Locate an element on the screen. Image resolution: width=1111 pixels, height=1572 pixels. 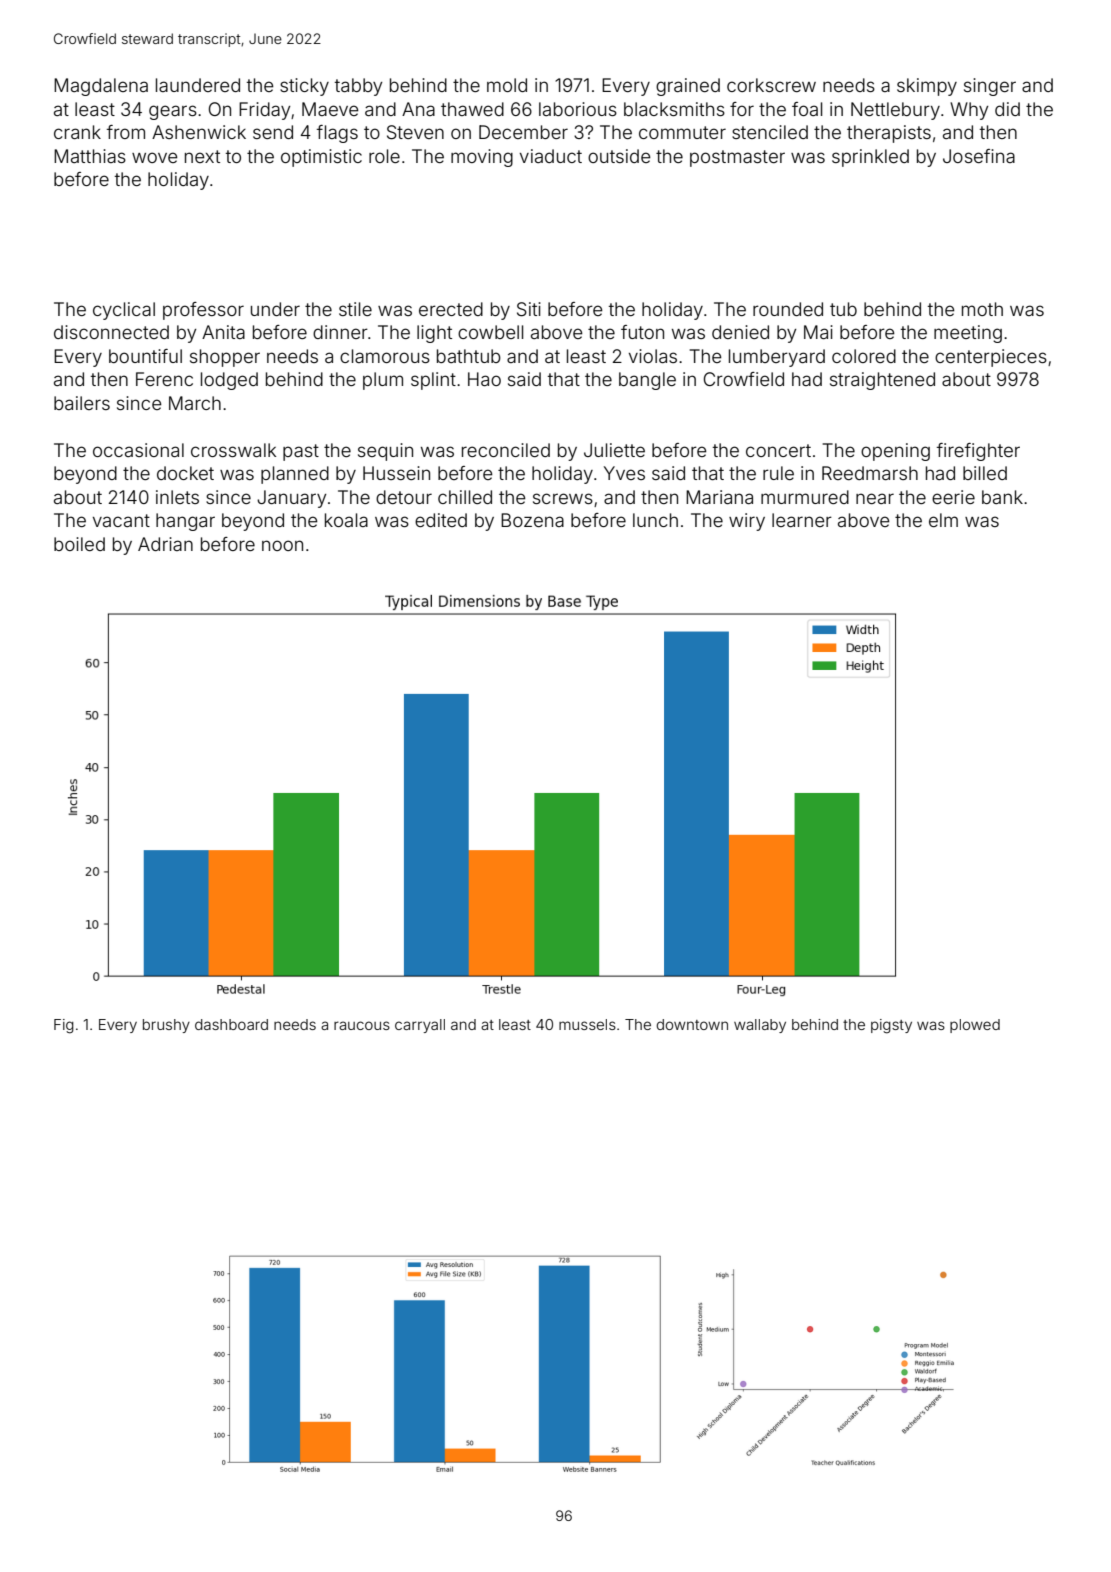
Matthias is located at coordinates (90, 156).
